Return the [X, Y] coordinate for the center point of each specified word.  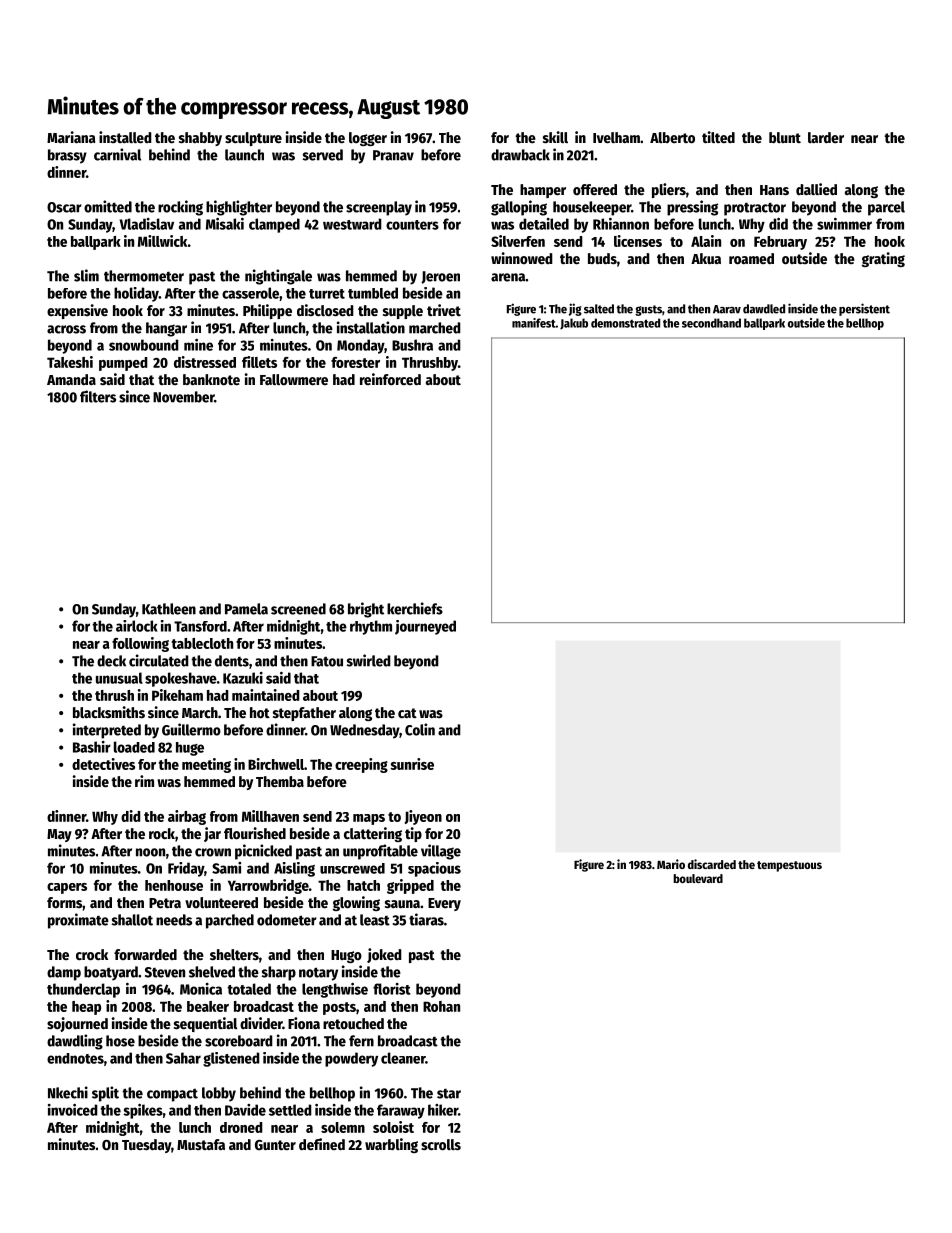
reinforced [390, 379]
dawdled [764, 309]
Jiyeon [423, 817]
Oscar [64, 207]
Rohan [441, 1006]
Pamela [246, 609]
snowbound [144, 345]
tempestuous [789, 866]
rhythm [371, 627]
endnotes [75, 1058]
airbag [187, 817]
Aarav [727, 309]
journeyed [425, 627]
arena [508, 277]
